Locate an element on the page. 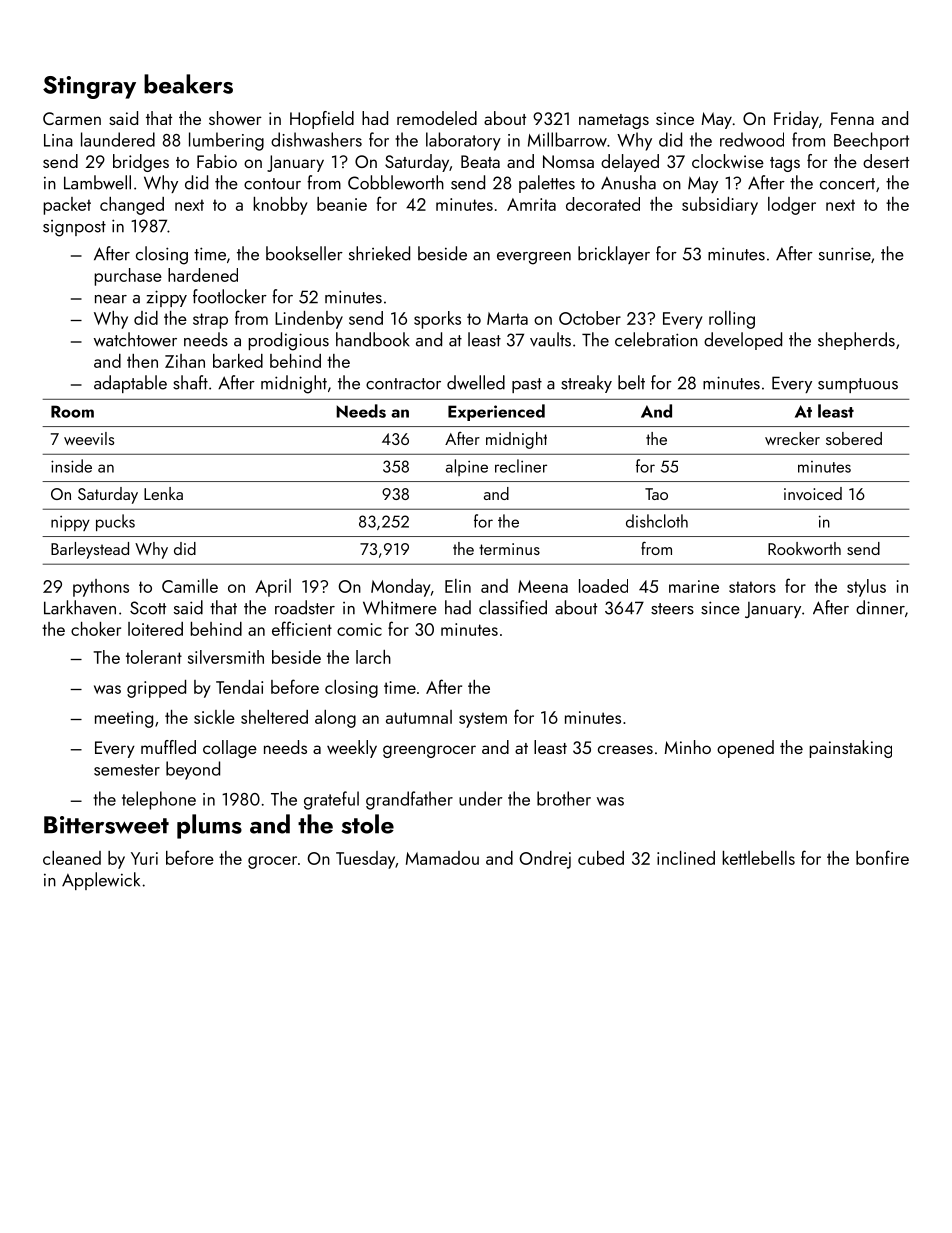  steers is located at coordinates (672, 609).
